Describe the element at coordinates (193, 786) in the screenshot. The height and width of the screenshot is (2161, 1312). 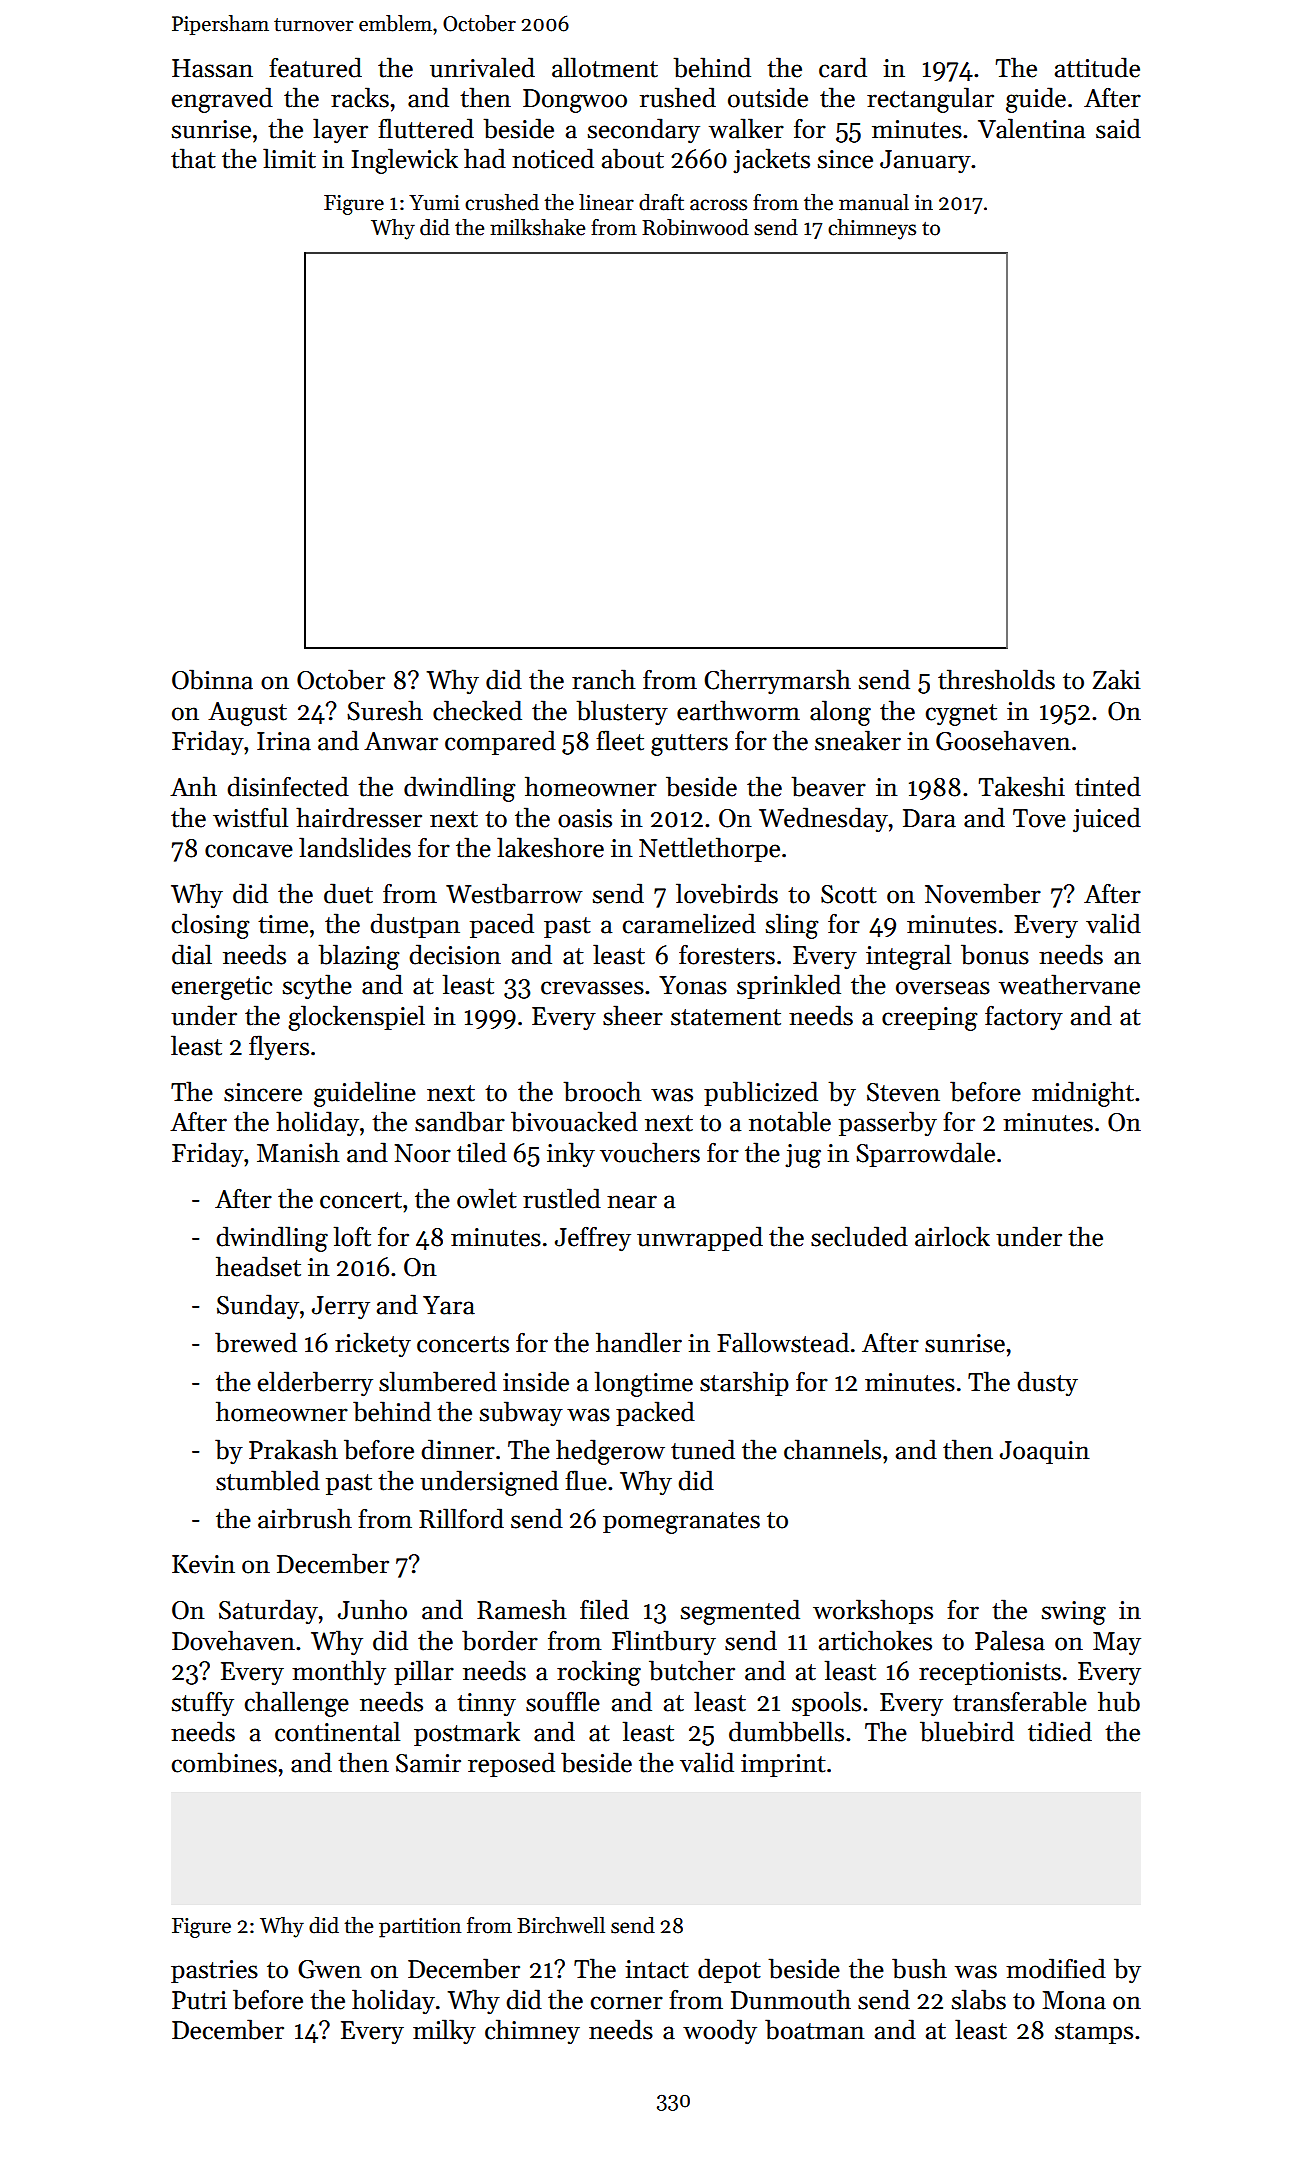
I see `Anh` at that location.
